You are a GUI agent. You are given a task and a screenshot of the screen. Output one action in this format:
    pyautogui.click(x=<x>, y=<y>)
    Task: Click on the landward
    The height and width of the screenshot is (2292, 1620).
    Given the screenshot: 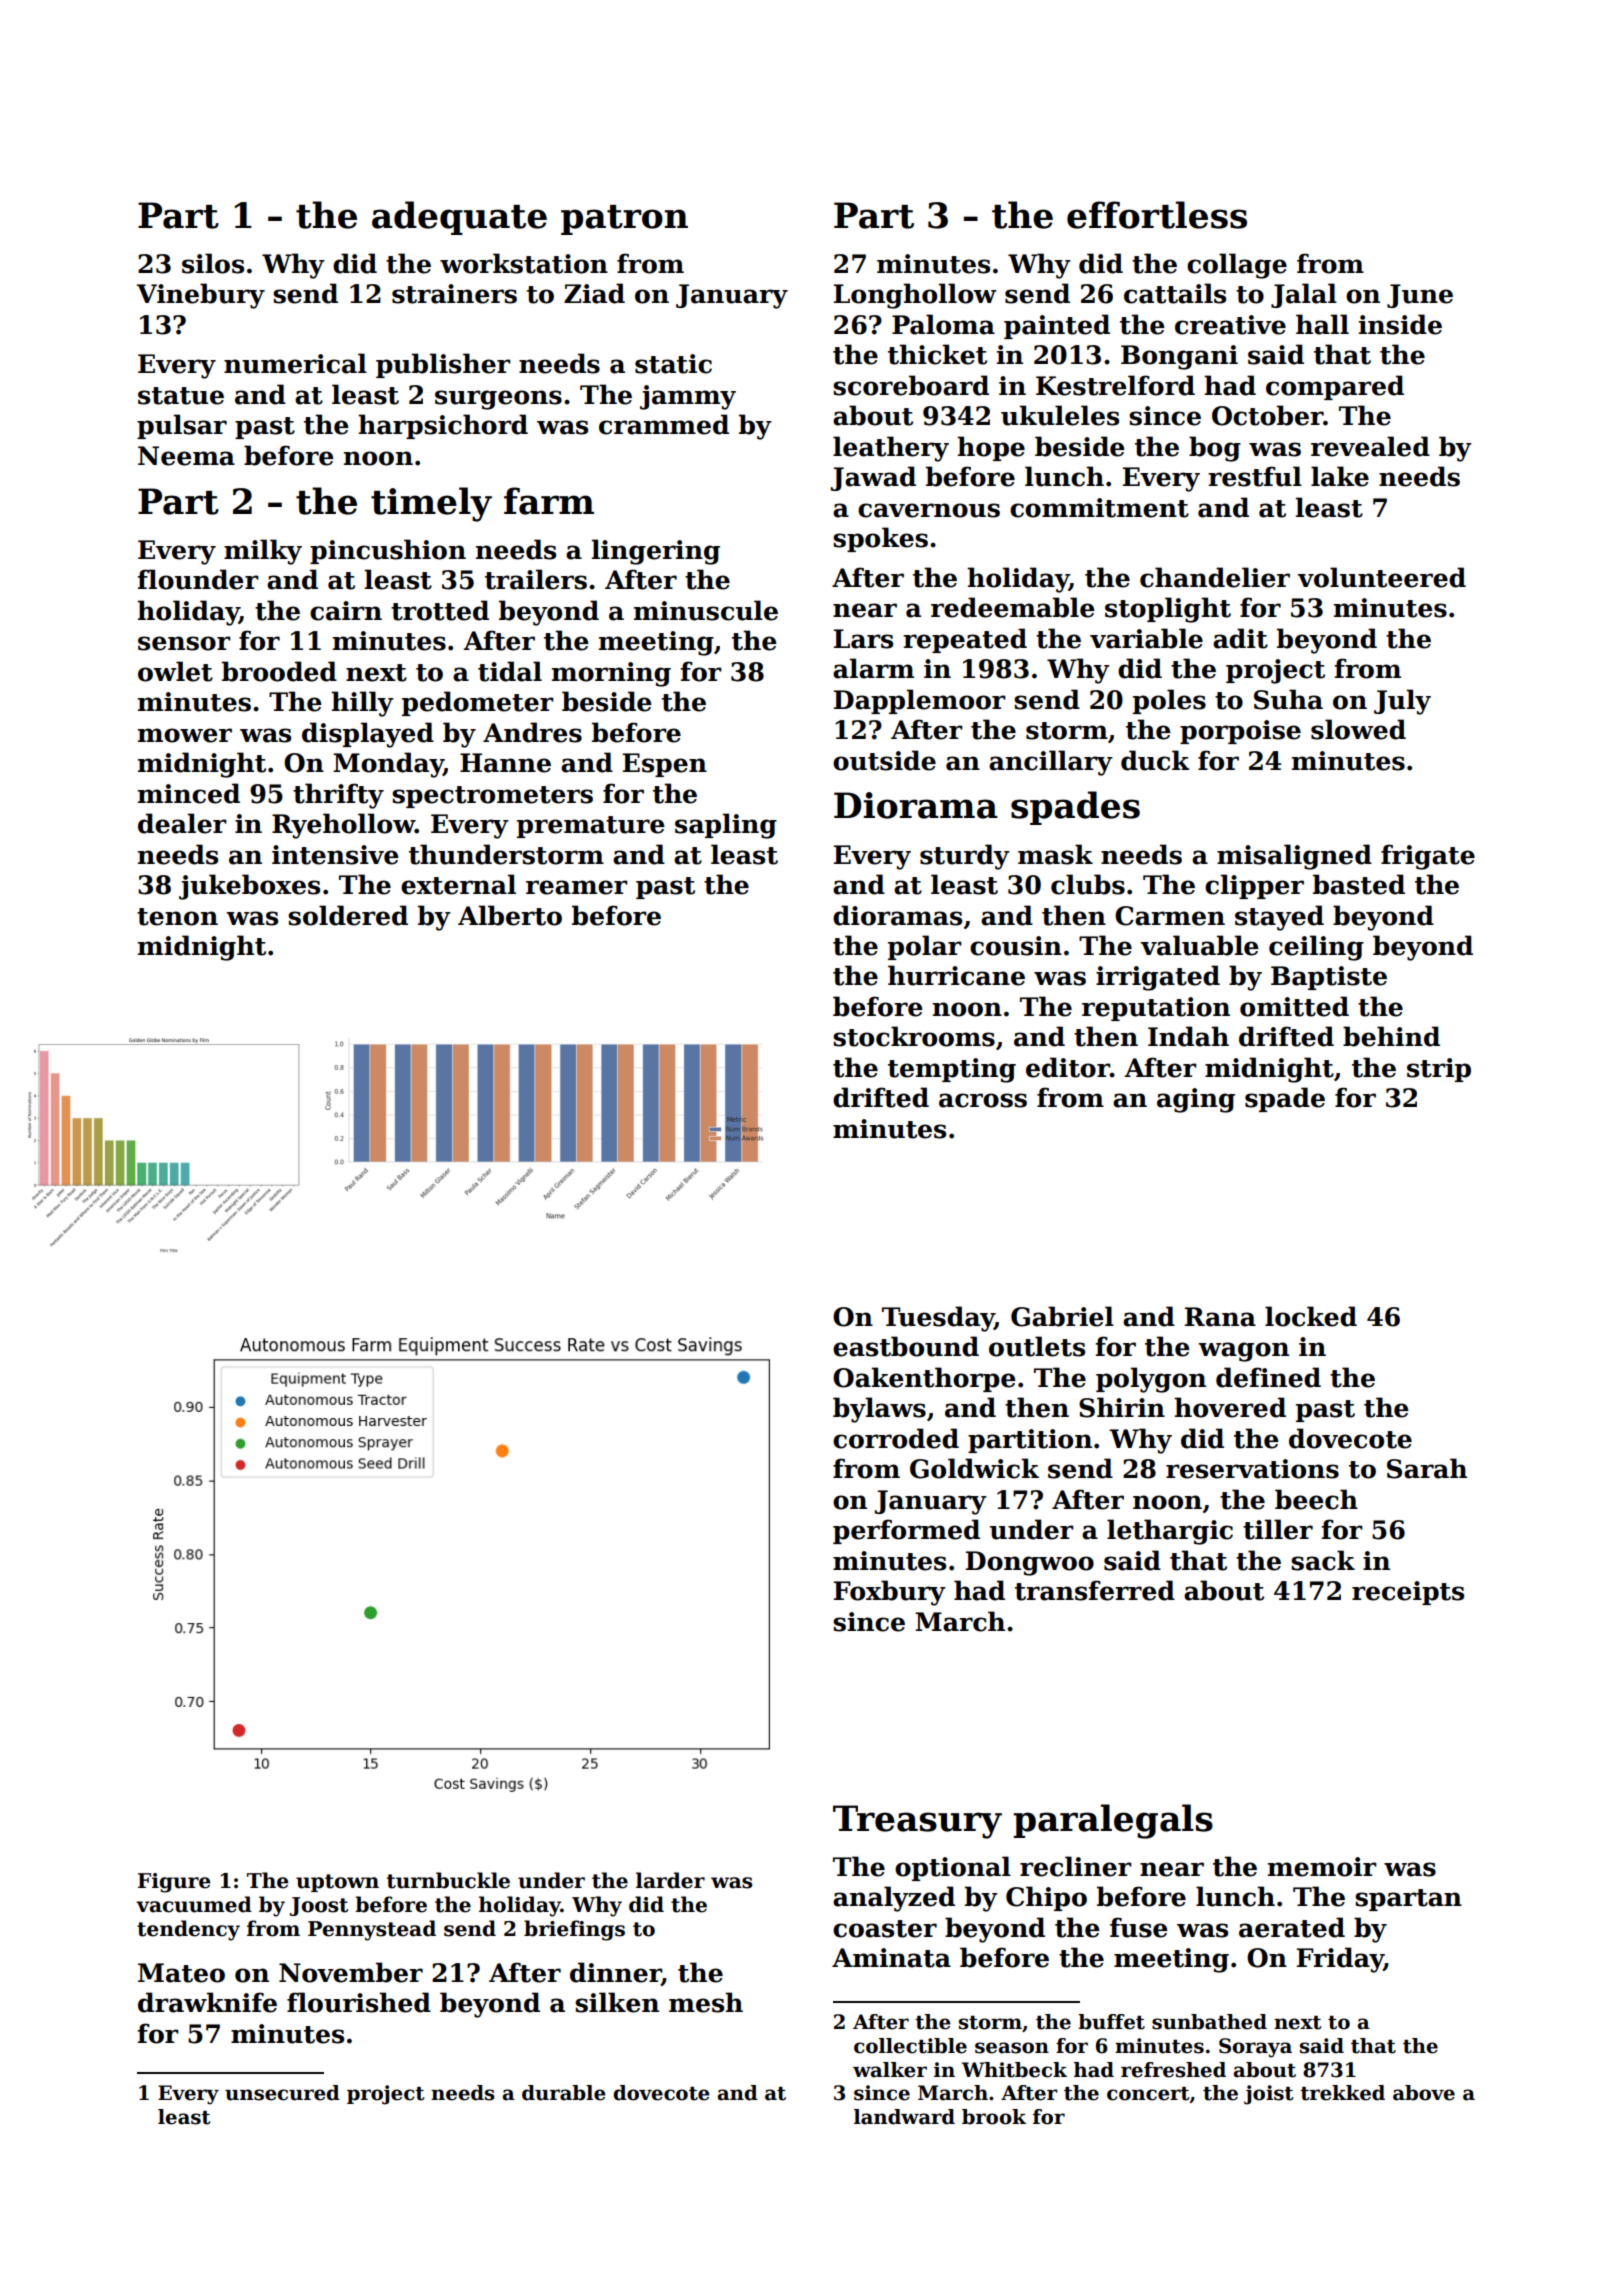 What is the action you would take?
    pyautogui.click(x=904, y=2117)
